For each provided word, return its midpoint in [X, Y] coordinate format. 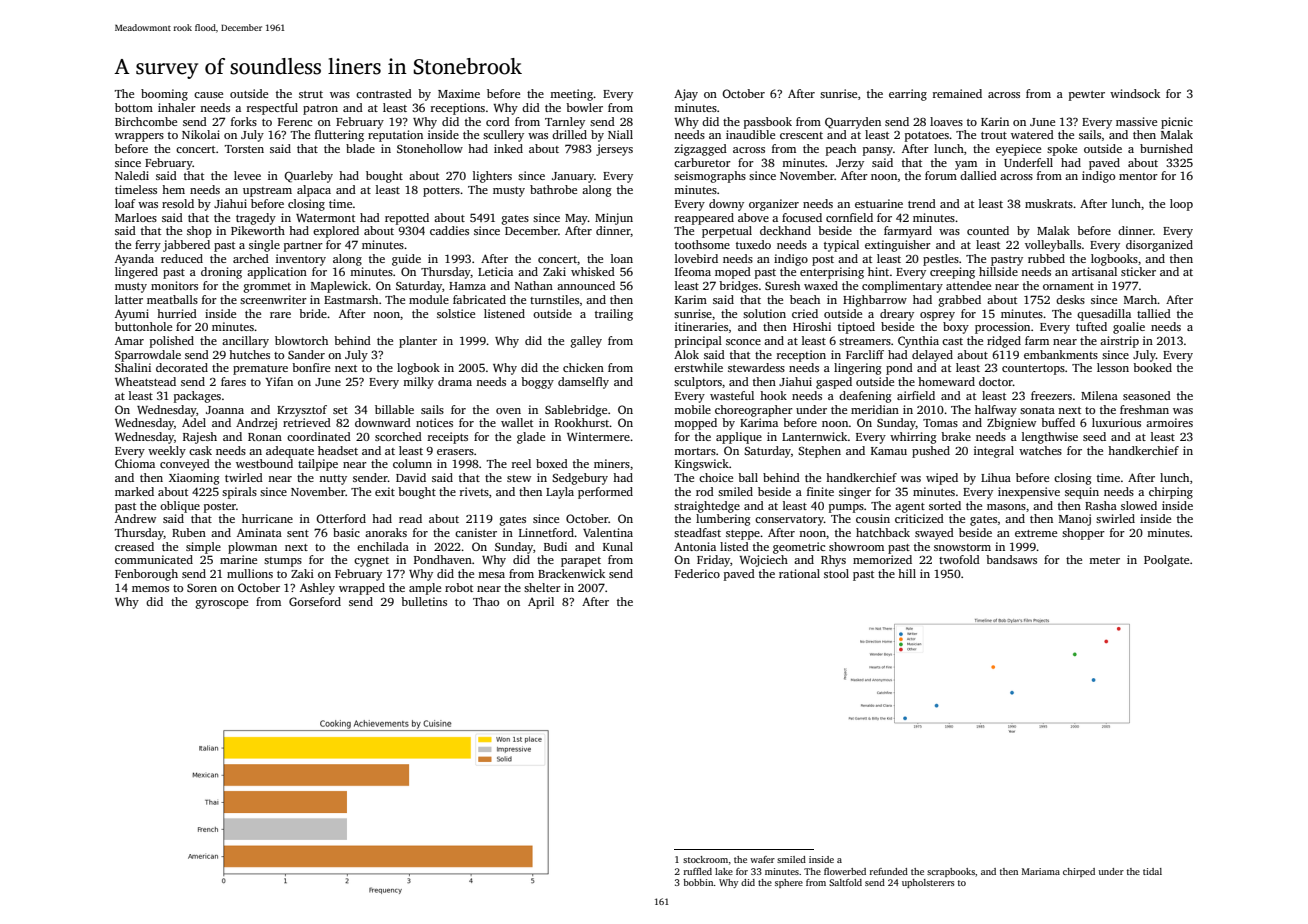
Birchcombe [146, 121]
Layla [560, 493]
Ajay [686, 95]
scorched [398, 436]
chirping [1171, 493]
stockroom [705, 859]
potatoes [927, 137]
